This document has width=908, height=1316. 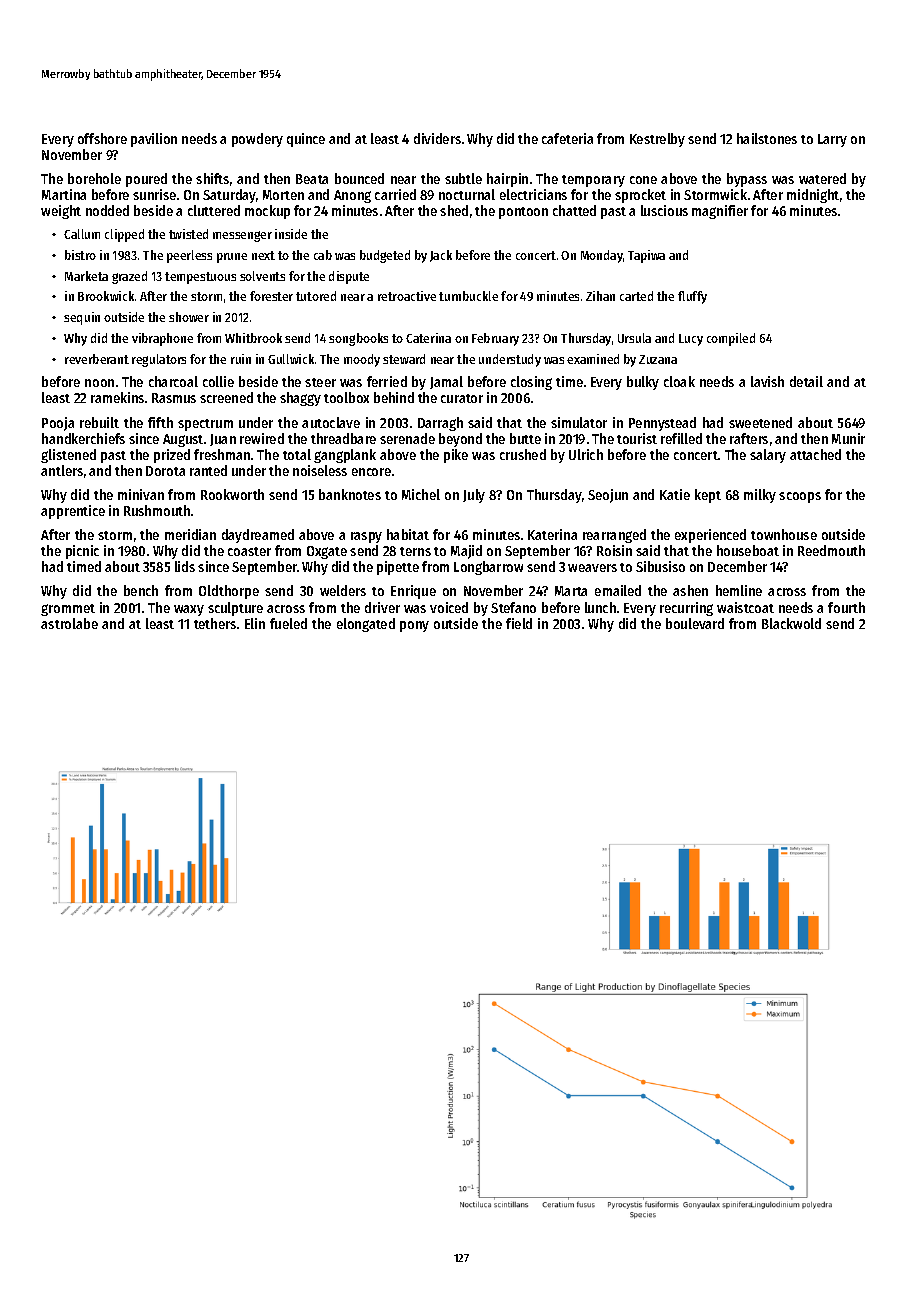 I want to click on astrolabe, so click(x=69, y=623).
